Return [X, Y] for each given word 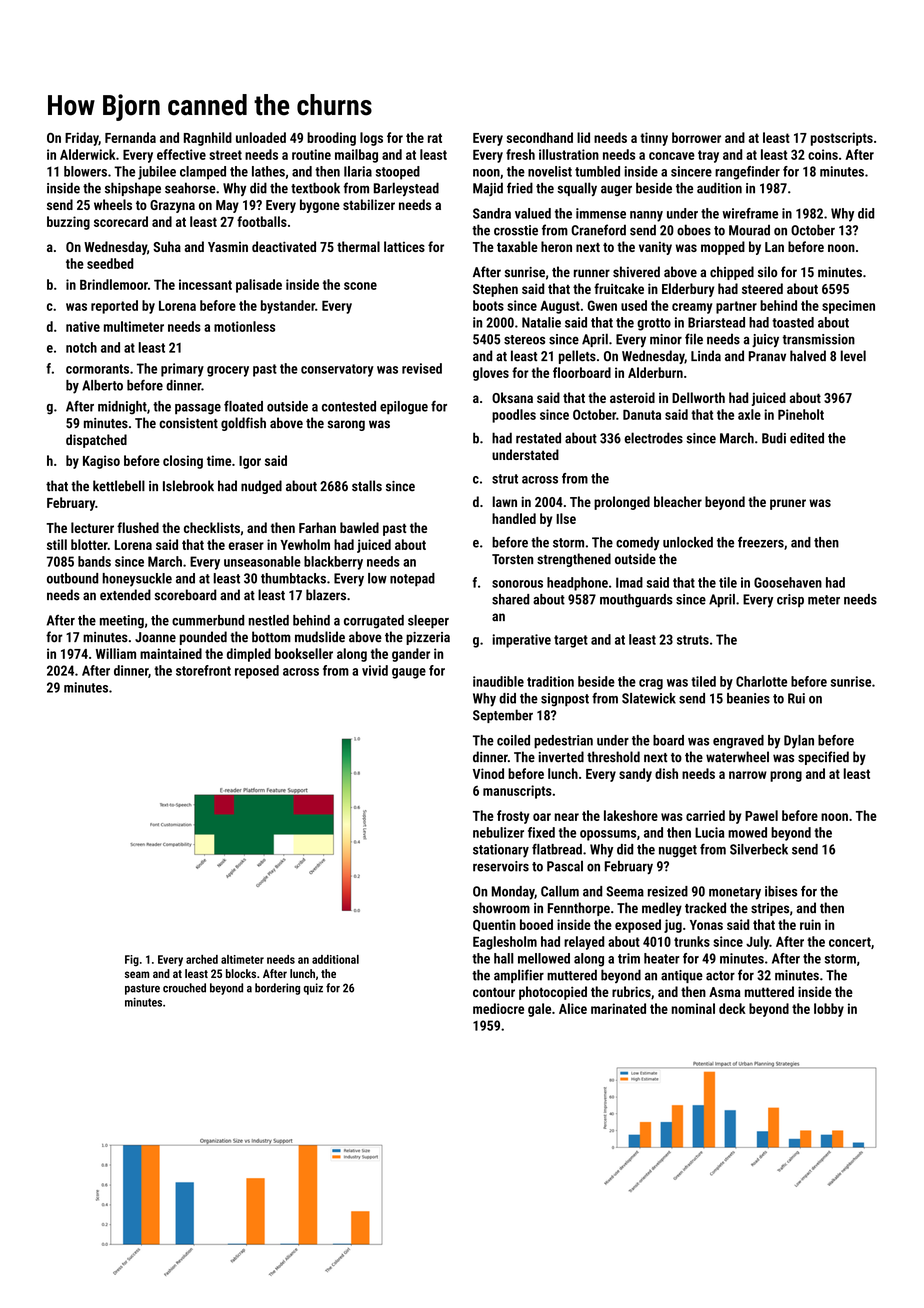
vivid [375, 670]
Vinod [488, 773]
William [116, 653]
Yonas [706, 925]
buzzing [68, 223]
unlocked [688, 542]
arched [202, 959]
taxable [517, 246]
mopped [723, 248]
